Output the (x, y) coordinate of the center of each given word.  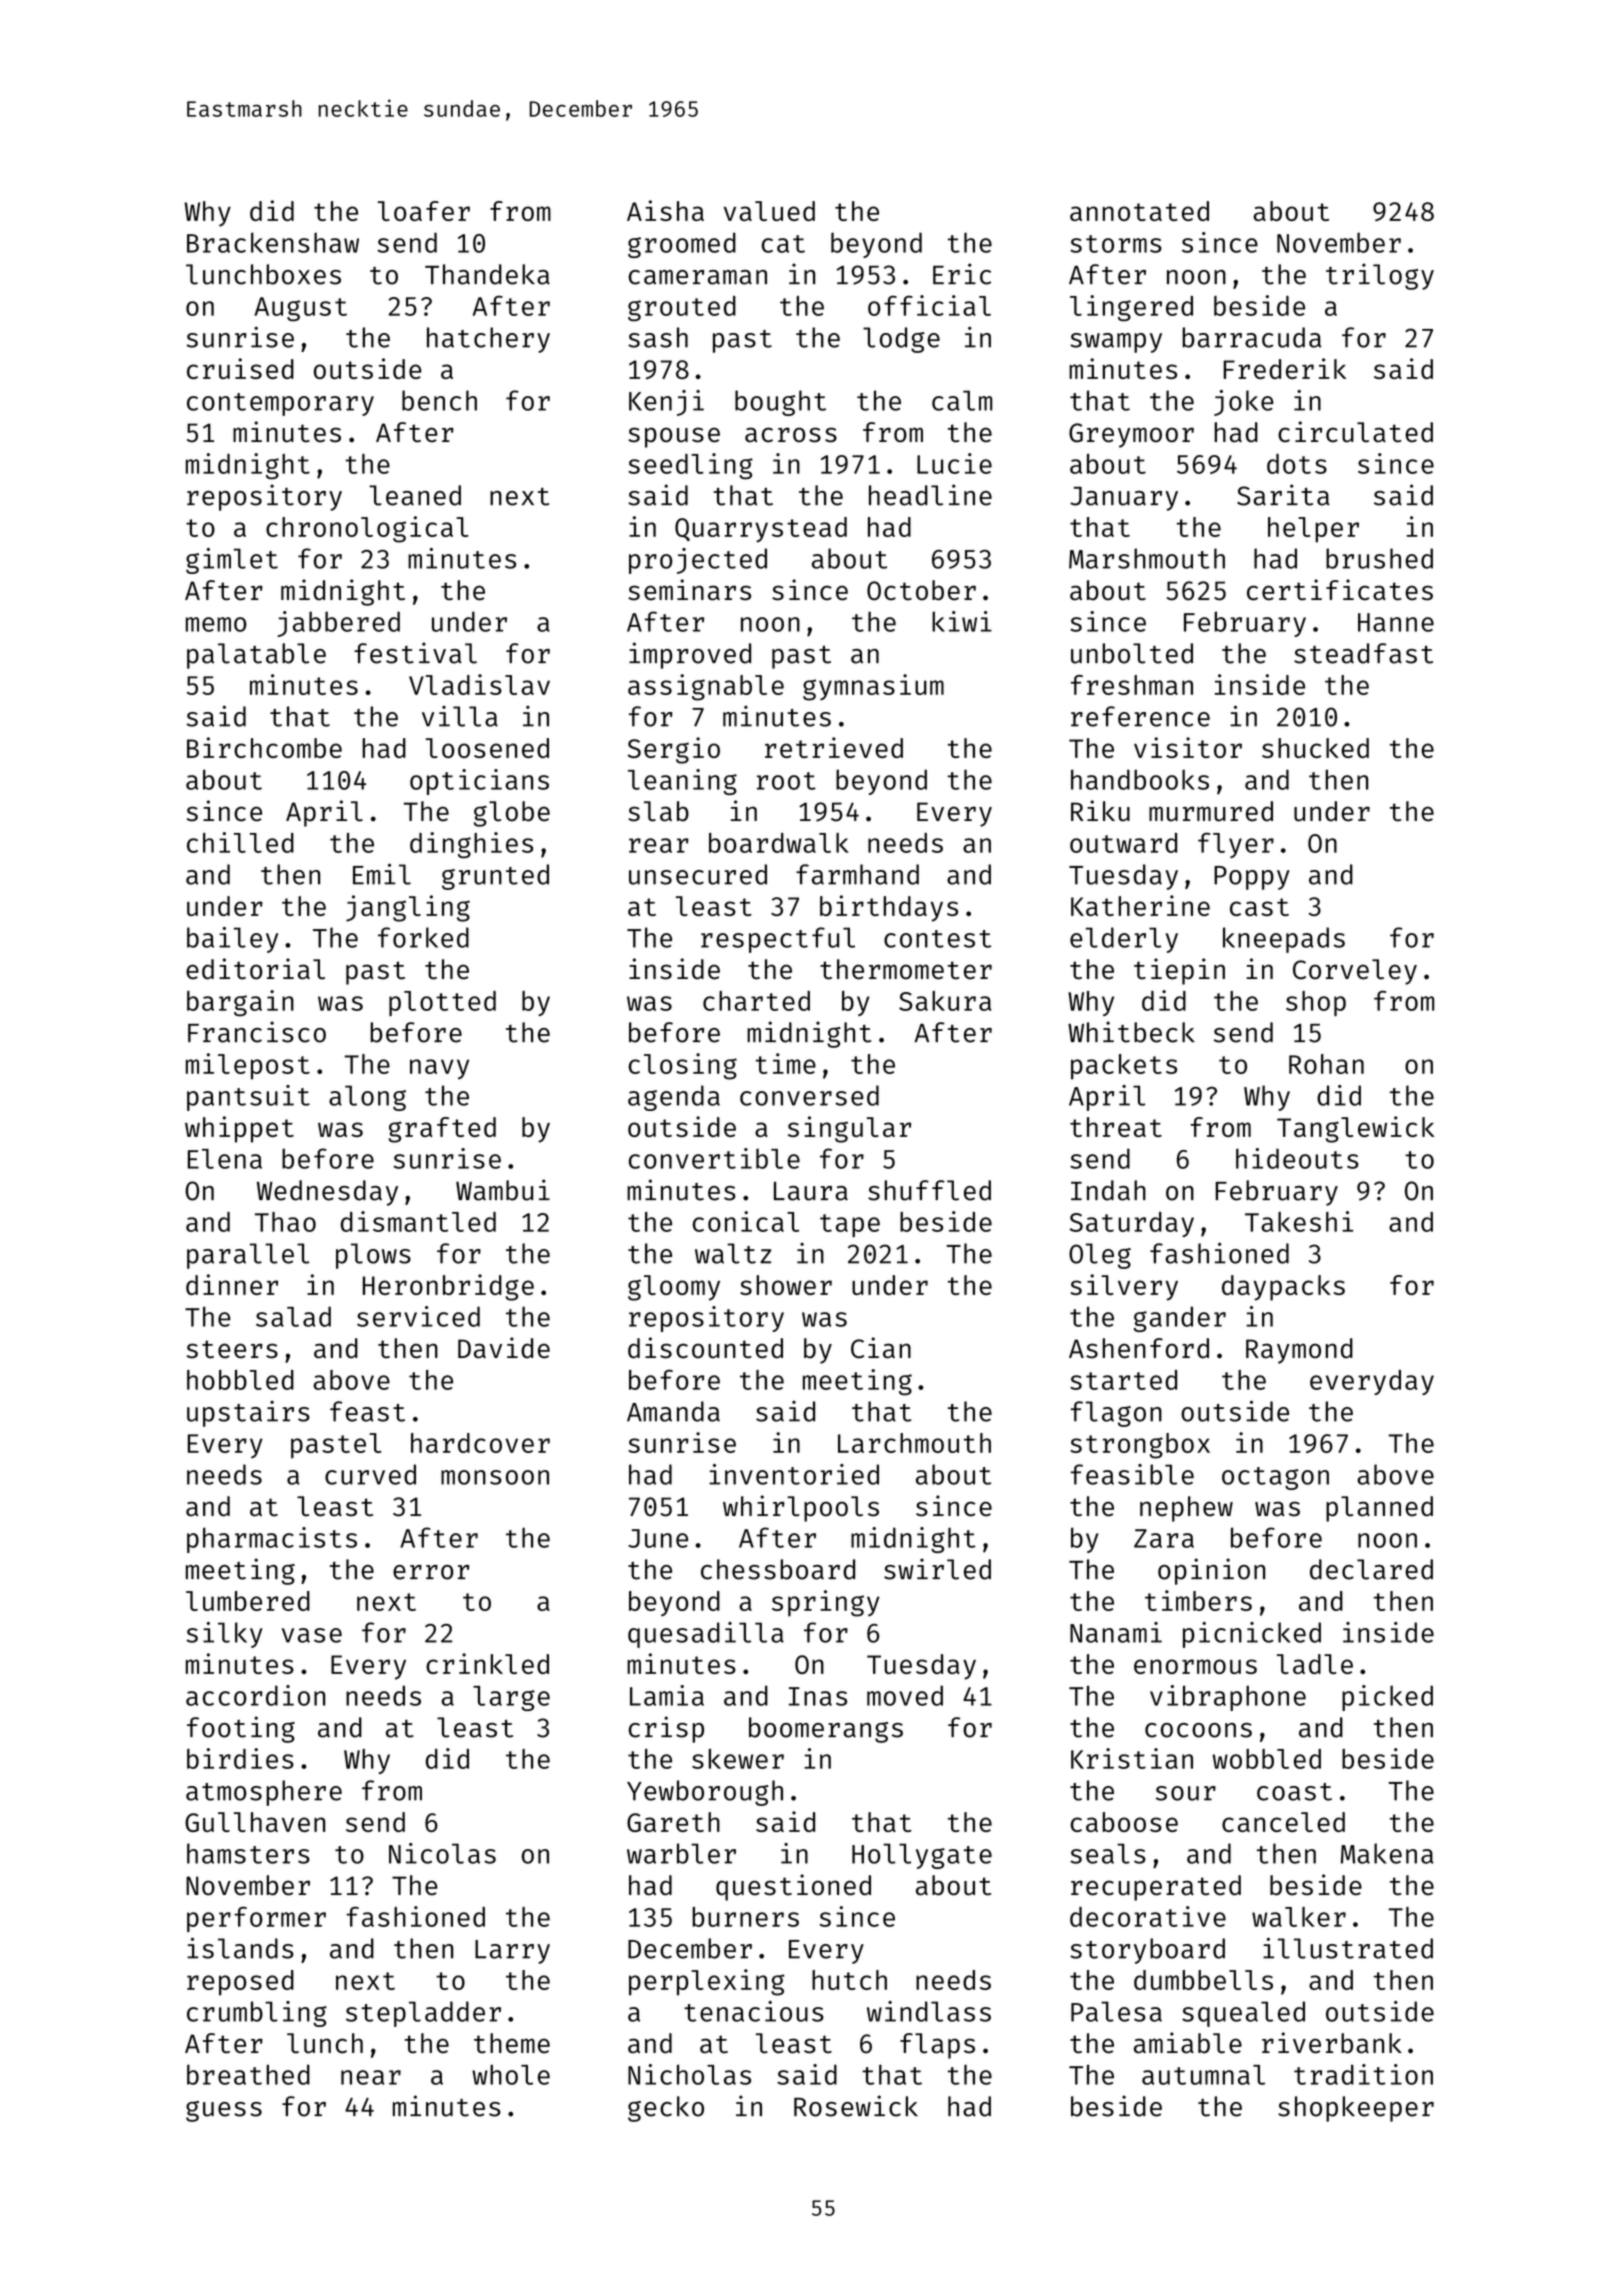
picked (1387, 1698)
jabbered (338, 624)
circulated (1355, 432)
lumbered (248, 1601)
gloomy (674, 1288)
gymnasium (873, 687)
